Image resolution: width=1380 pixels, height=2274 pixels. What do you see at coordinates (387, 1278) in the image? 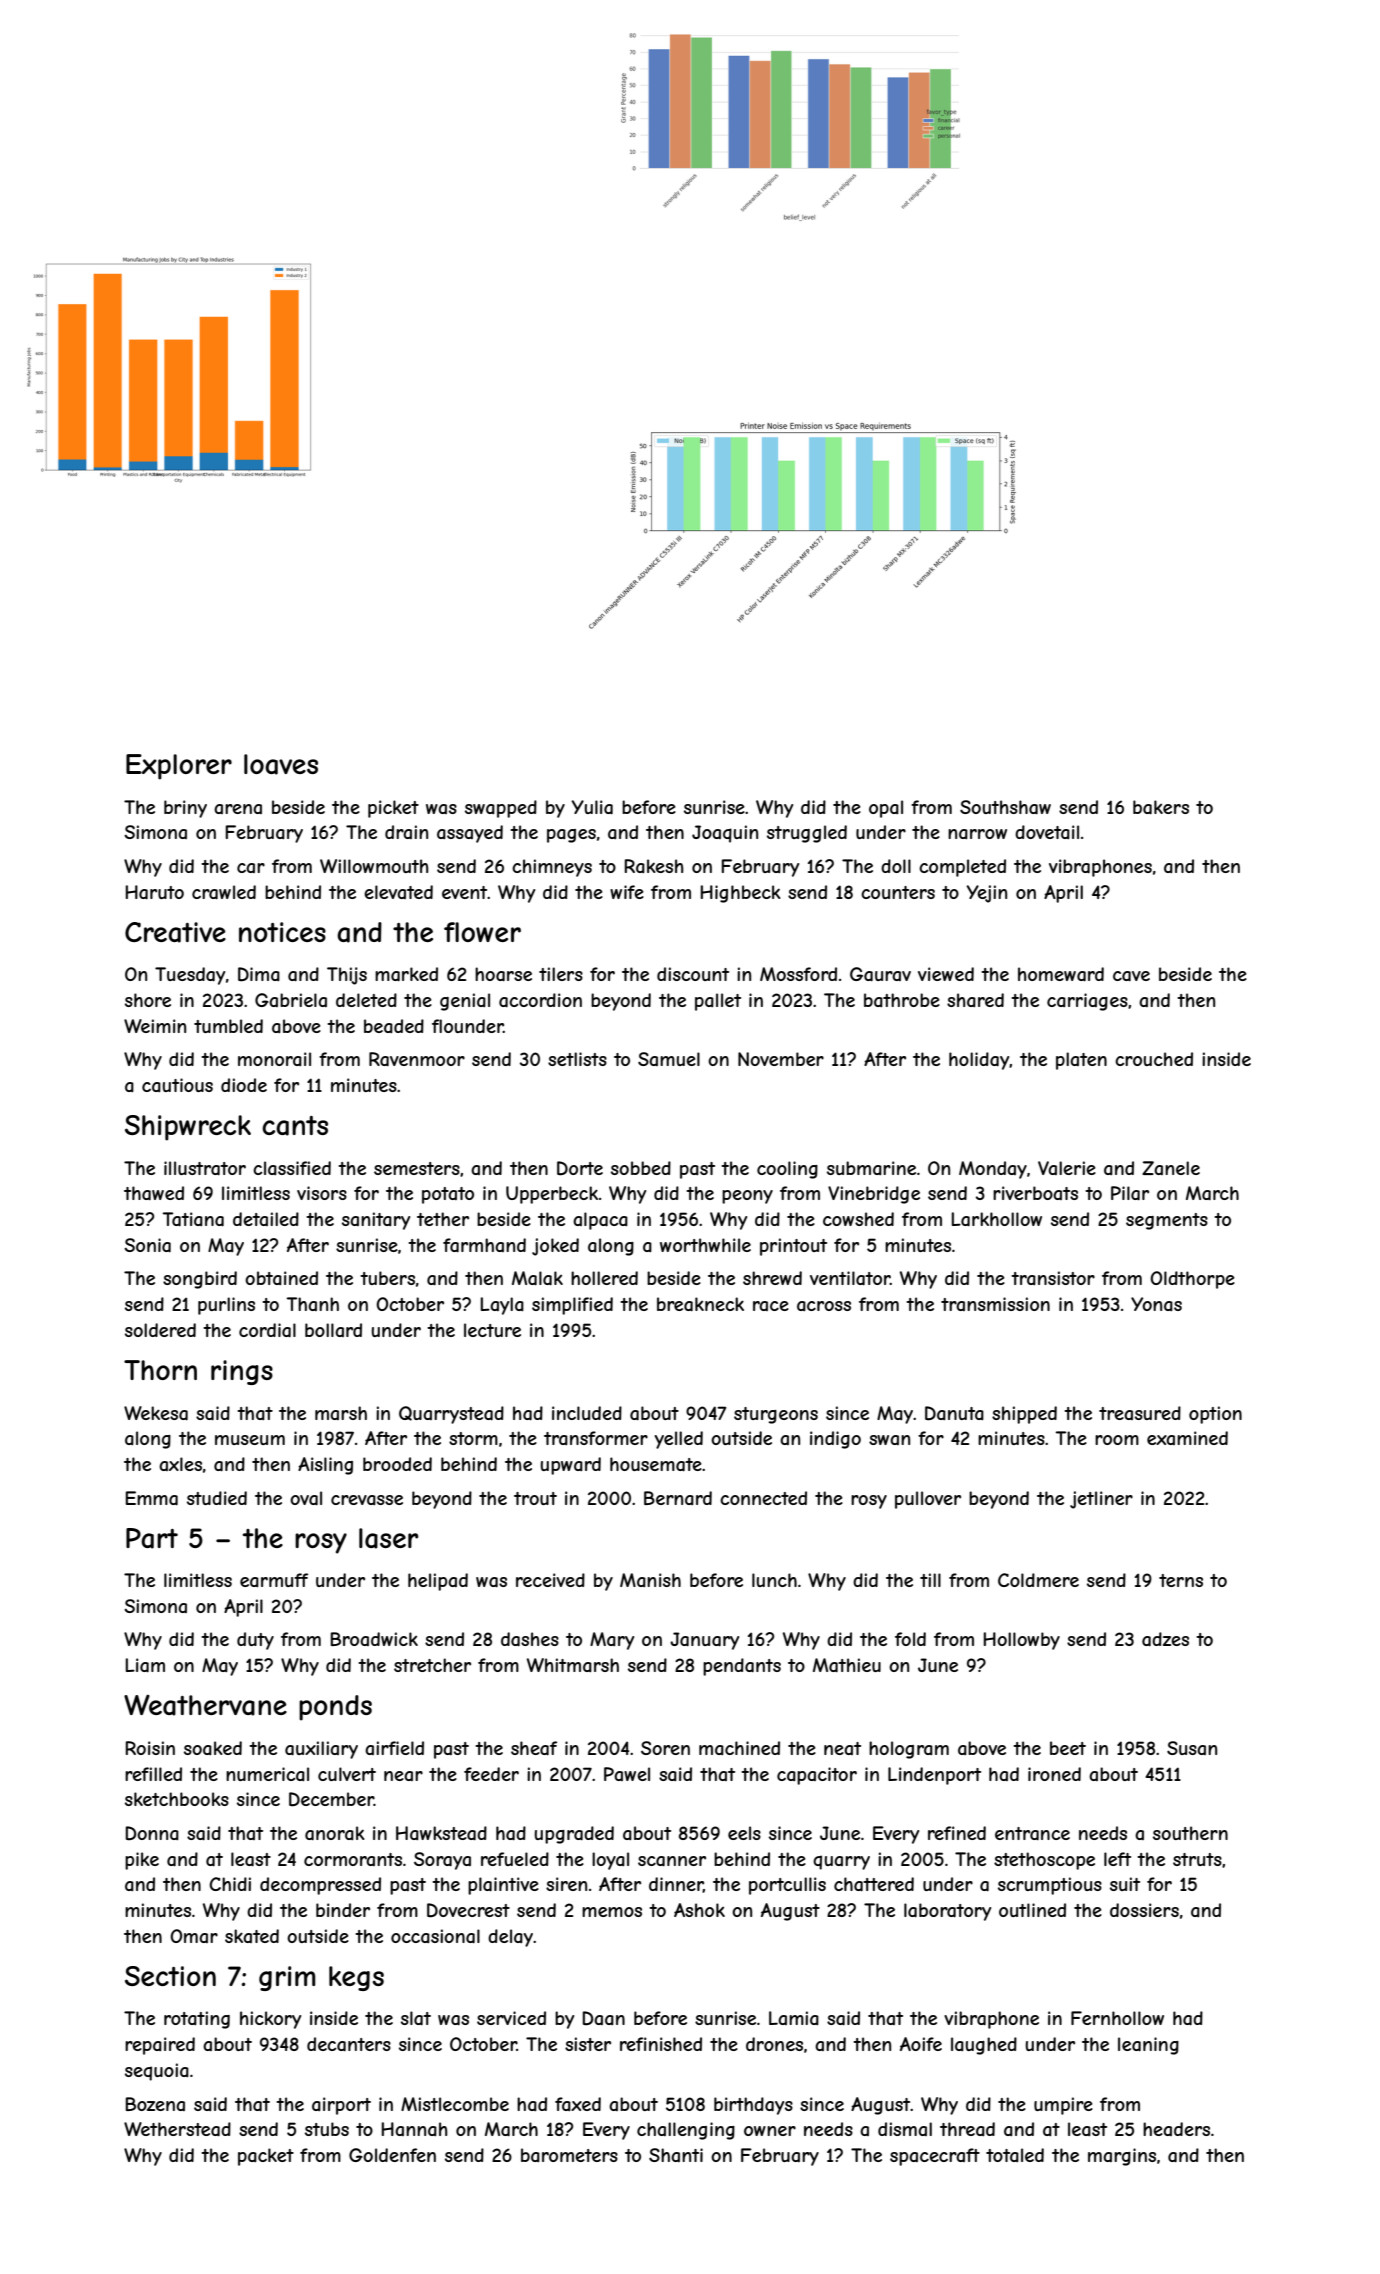
I see `tubers` at bounding box center [387, 1278].
